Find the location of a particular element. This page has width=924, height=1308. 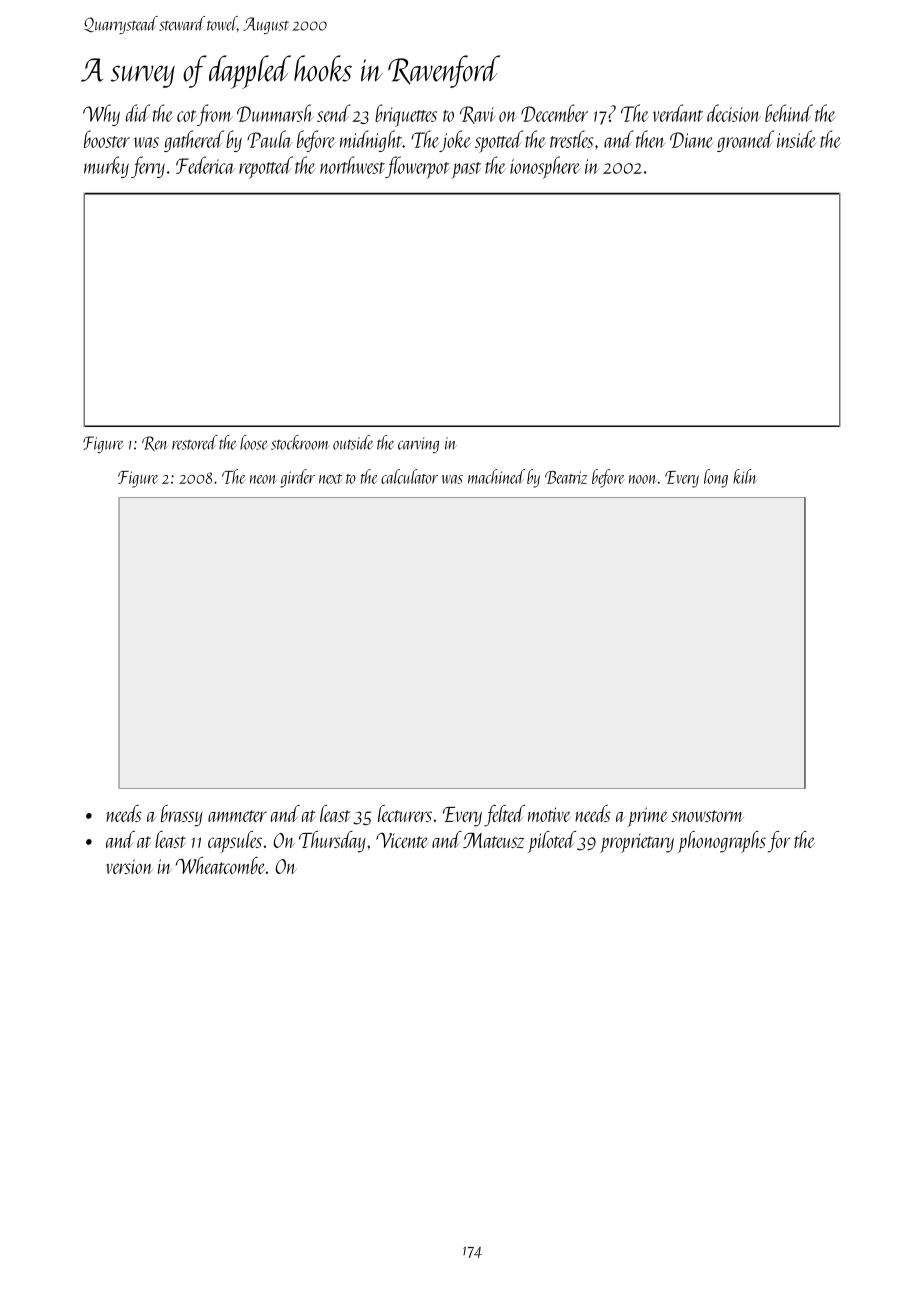

stockroom is located at coordinates (300, 442).
